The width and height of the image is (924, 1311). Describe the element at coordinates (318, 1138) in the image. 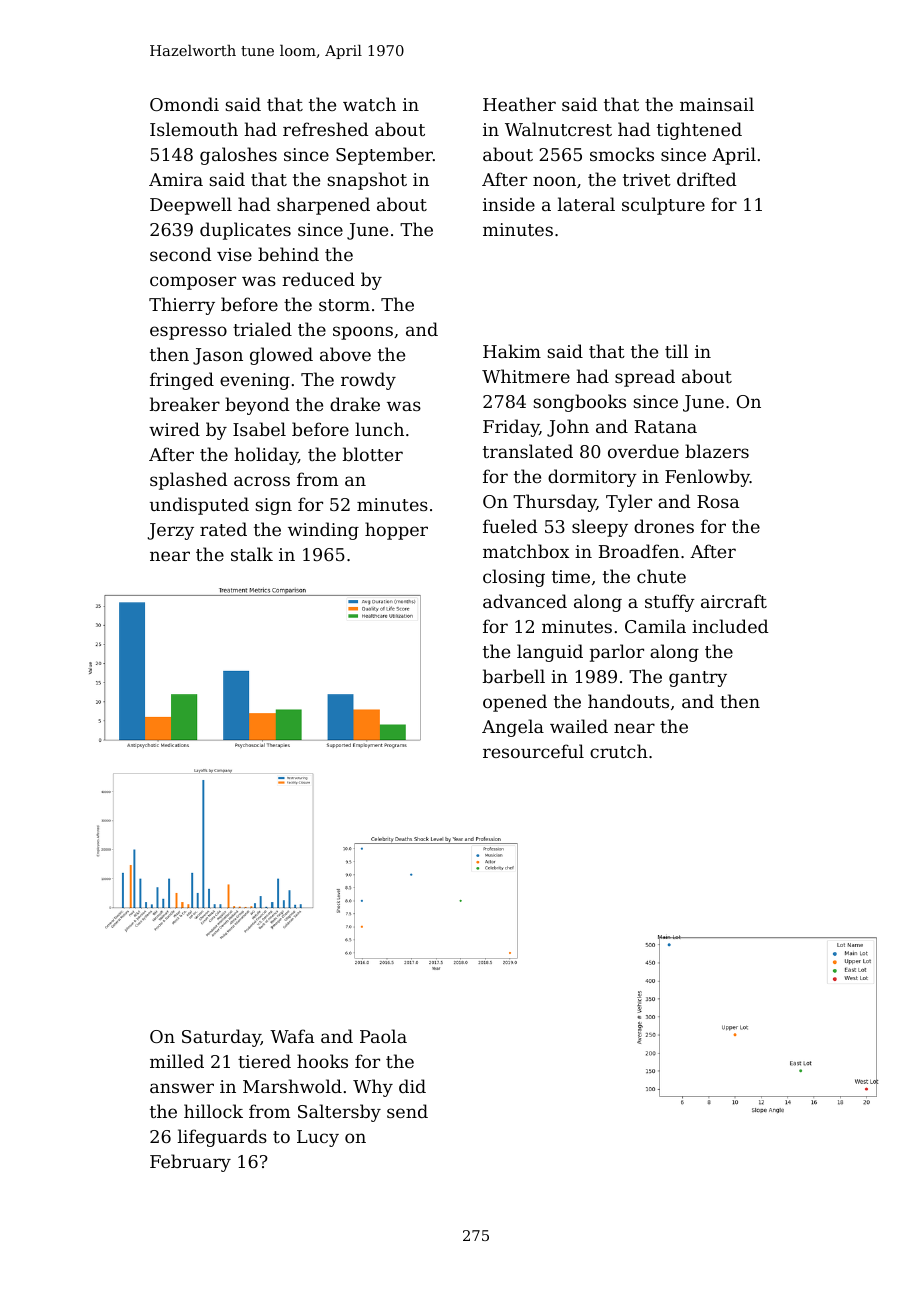

I see `Lucy` at that location.
